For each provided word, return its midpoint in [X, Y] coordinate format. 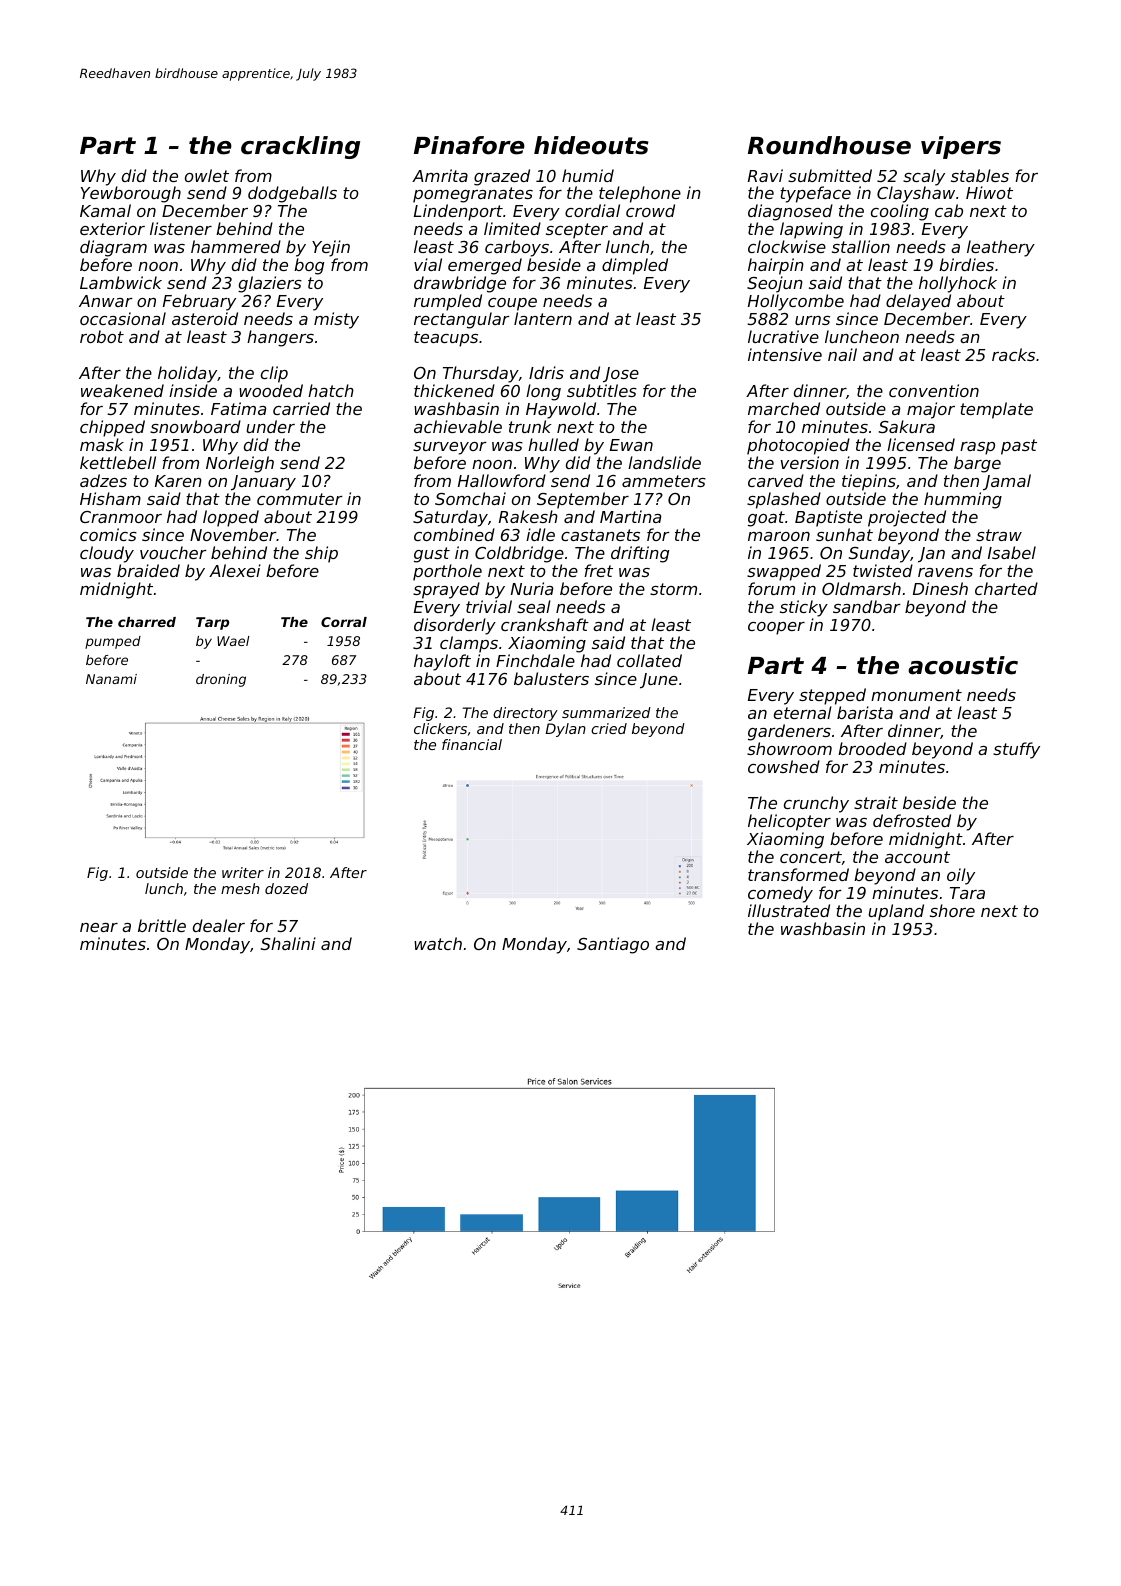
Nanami [111, 679]
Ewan [631, 445]
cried [609, 728]
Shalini [288, 943]
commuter [300, 499]
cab [949, 210]
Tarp [212, 623]
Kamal [105, 210]
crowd [650, 210]
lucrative [783, 336]
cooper [776, 628]
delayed [918, 302]
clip [274, 374]
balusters [551, 678]
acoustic [963, 665]
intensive [785, 354]
